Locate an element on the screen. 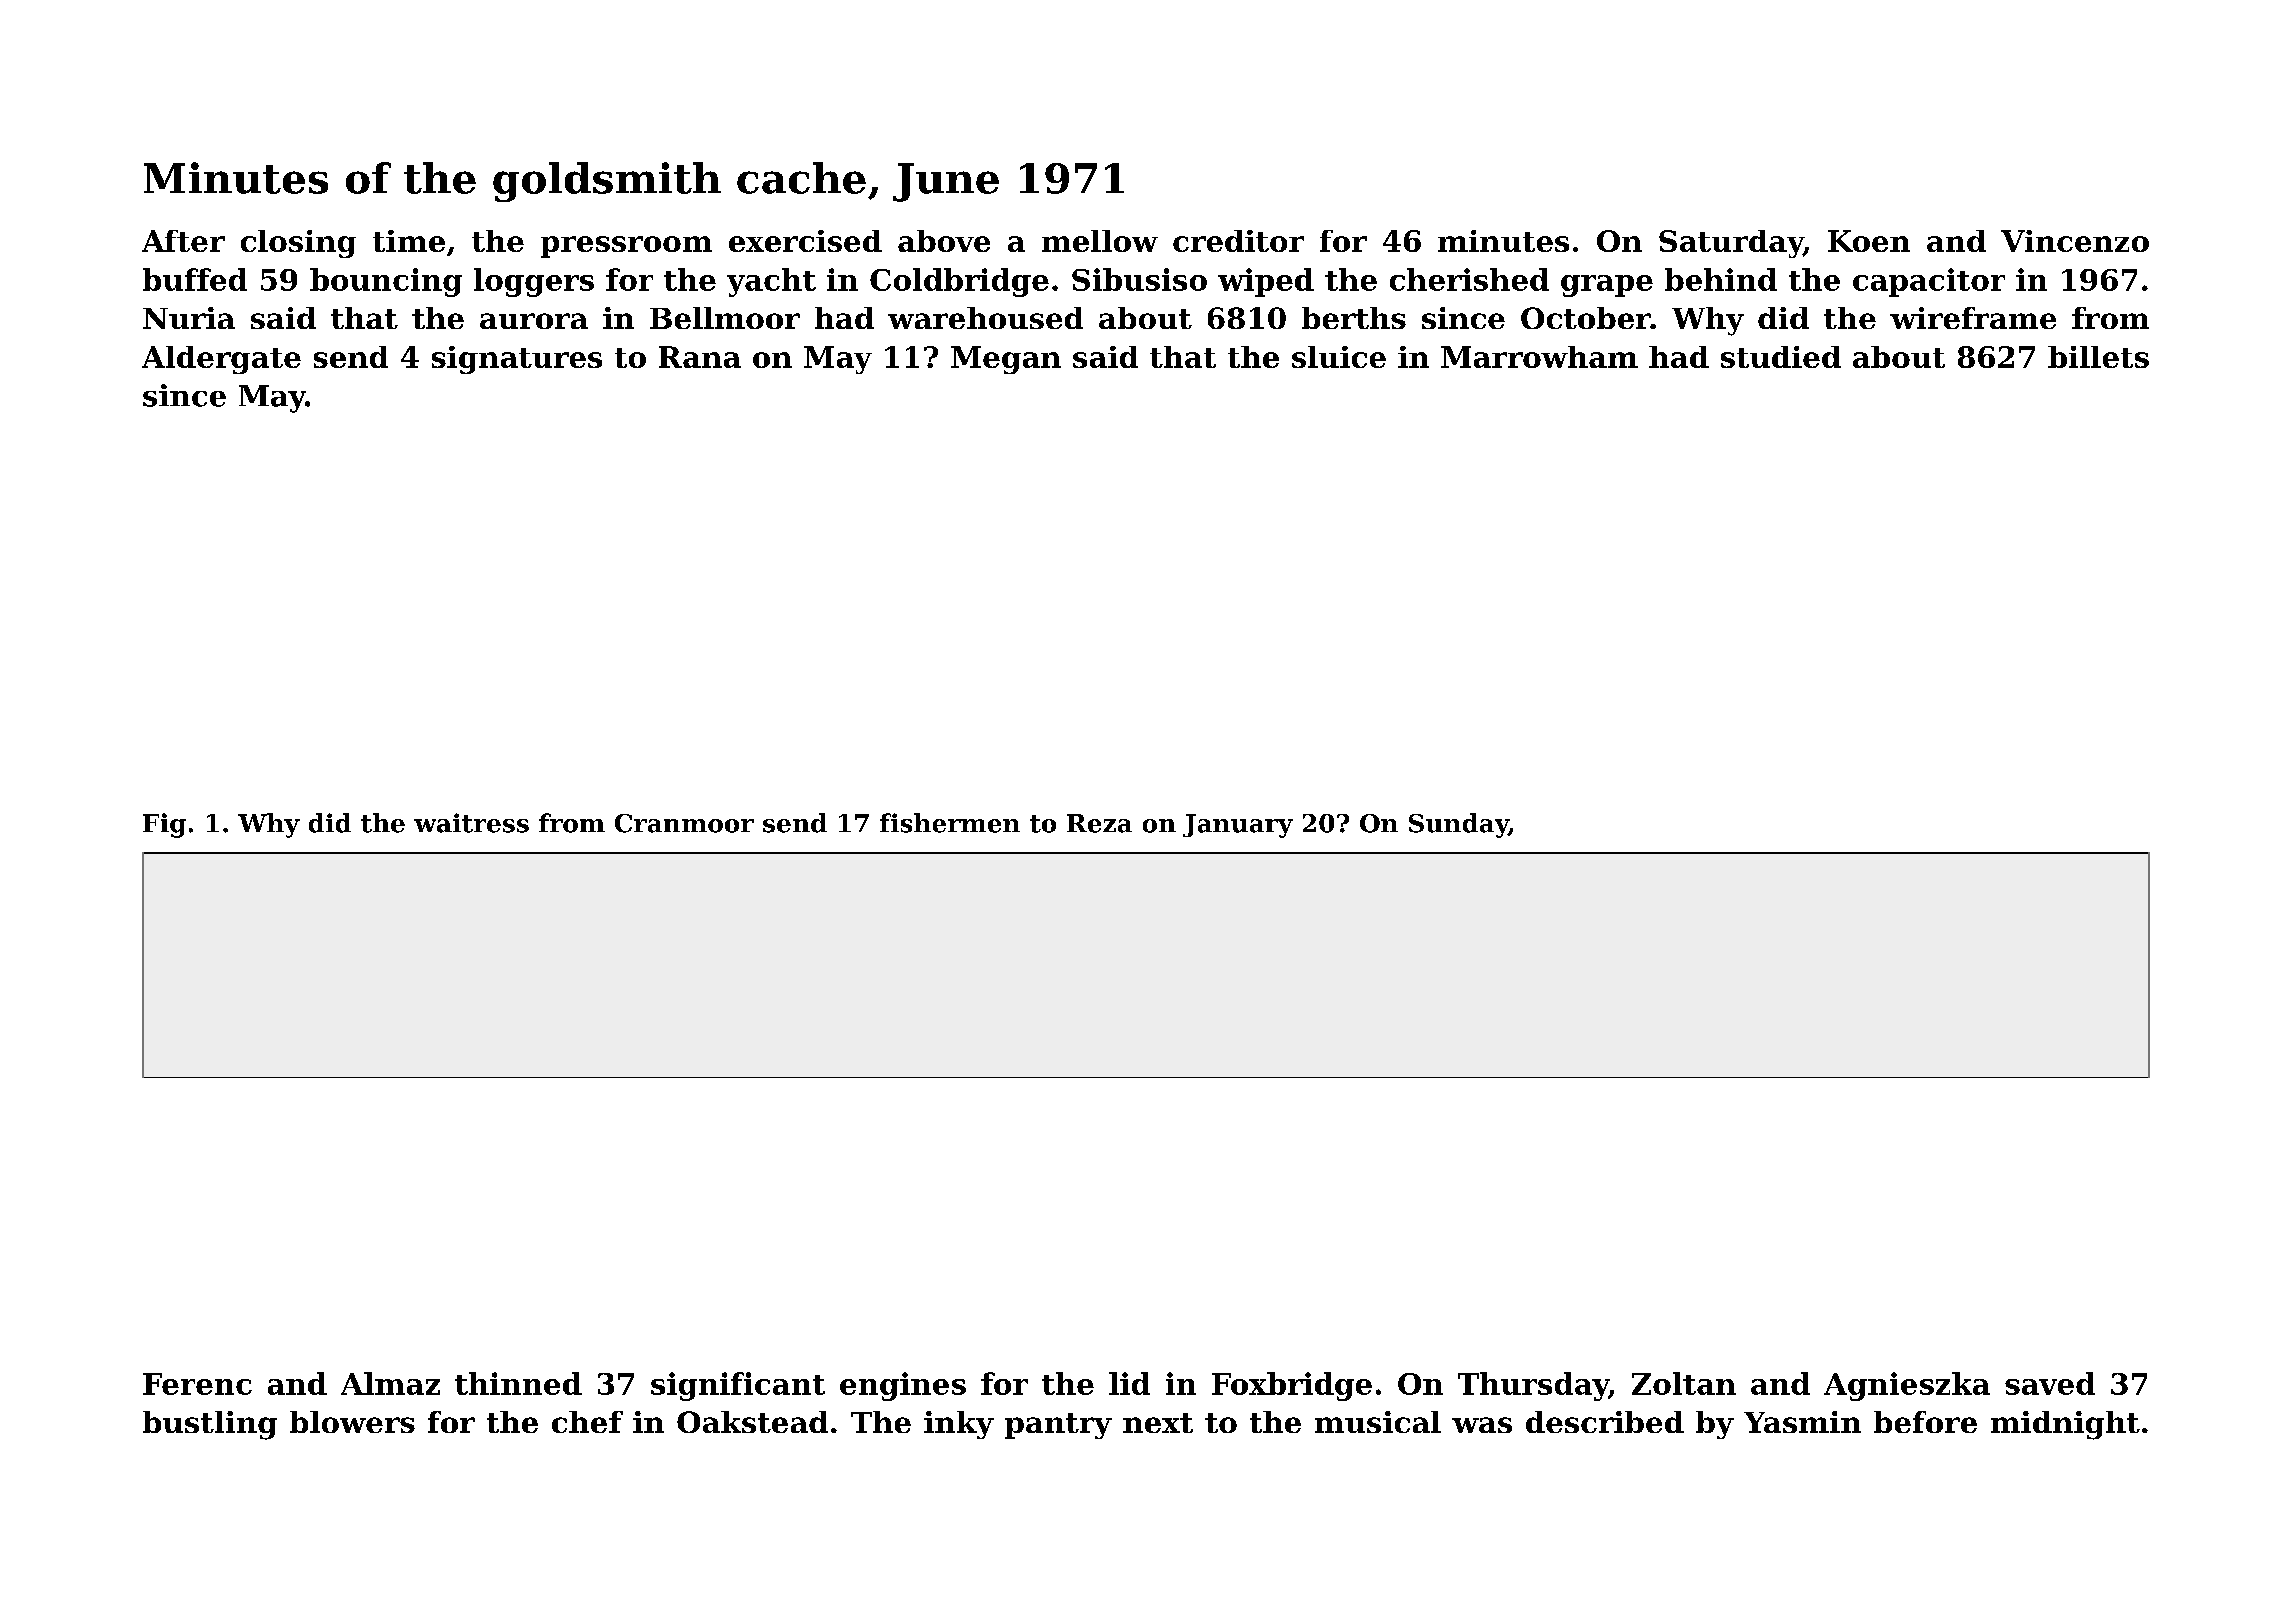 The height and width of the screenshot is (1620, 2292). studied is located at coordinates (1781, 357).
